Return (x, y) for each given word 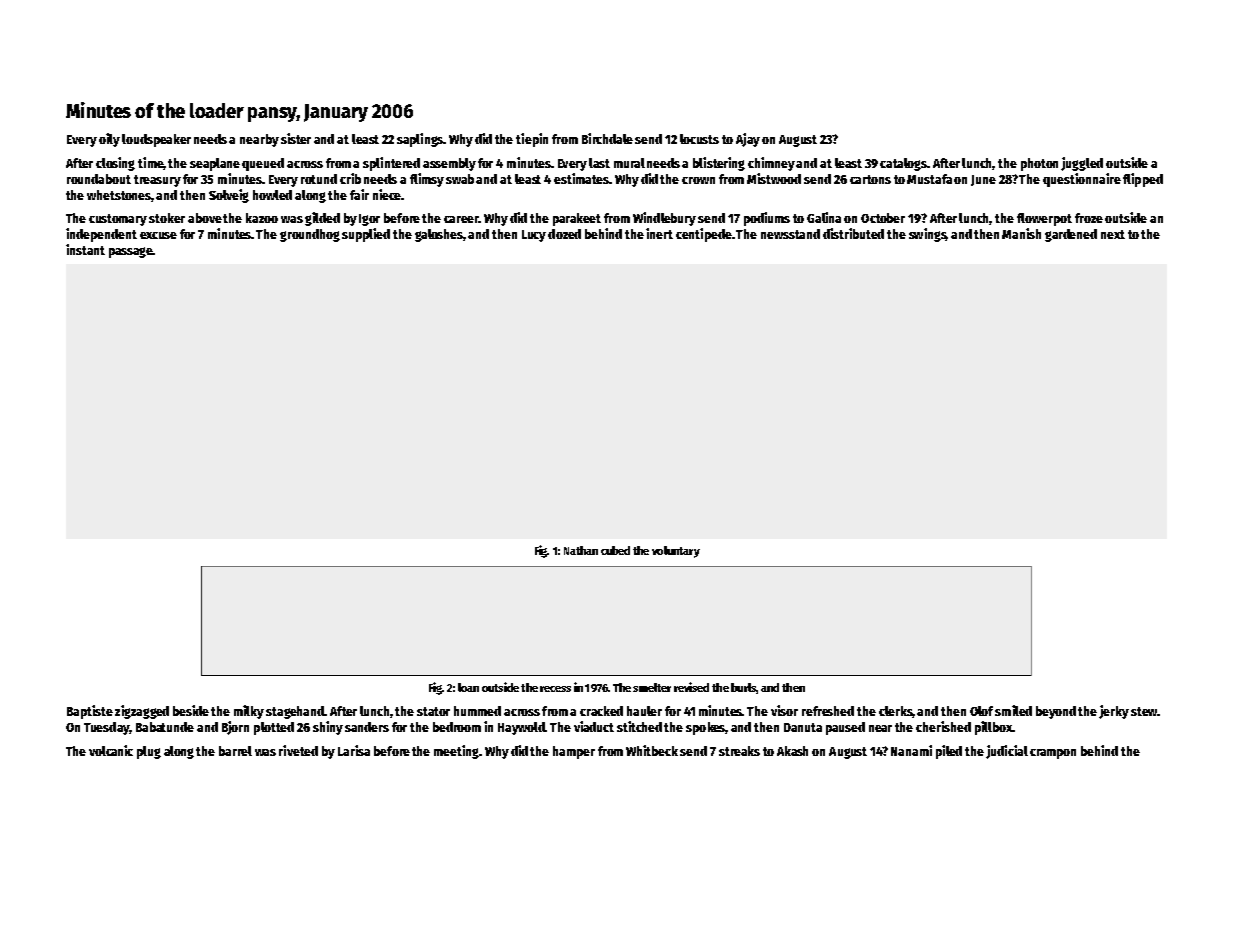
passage (131, 252)
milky (249, 712)
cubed (615, 550)
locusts (699, 139)
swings (927, 235)
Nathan (581, 550)
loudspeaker (156, 140)
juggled (1082, 164)
